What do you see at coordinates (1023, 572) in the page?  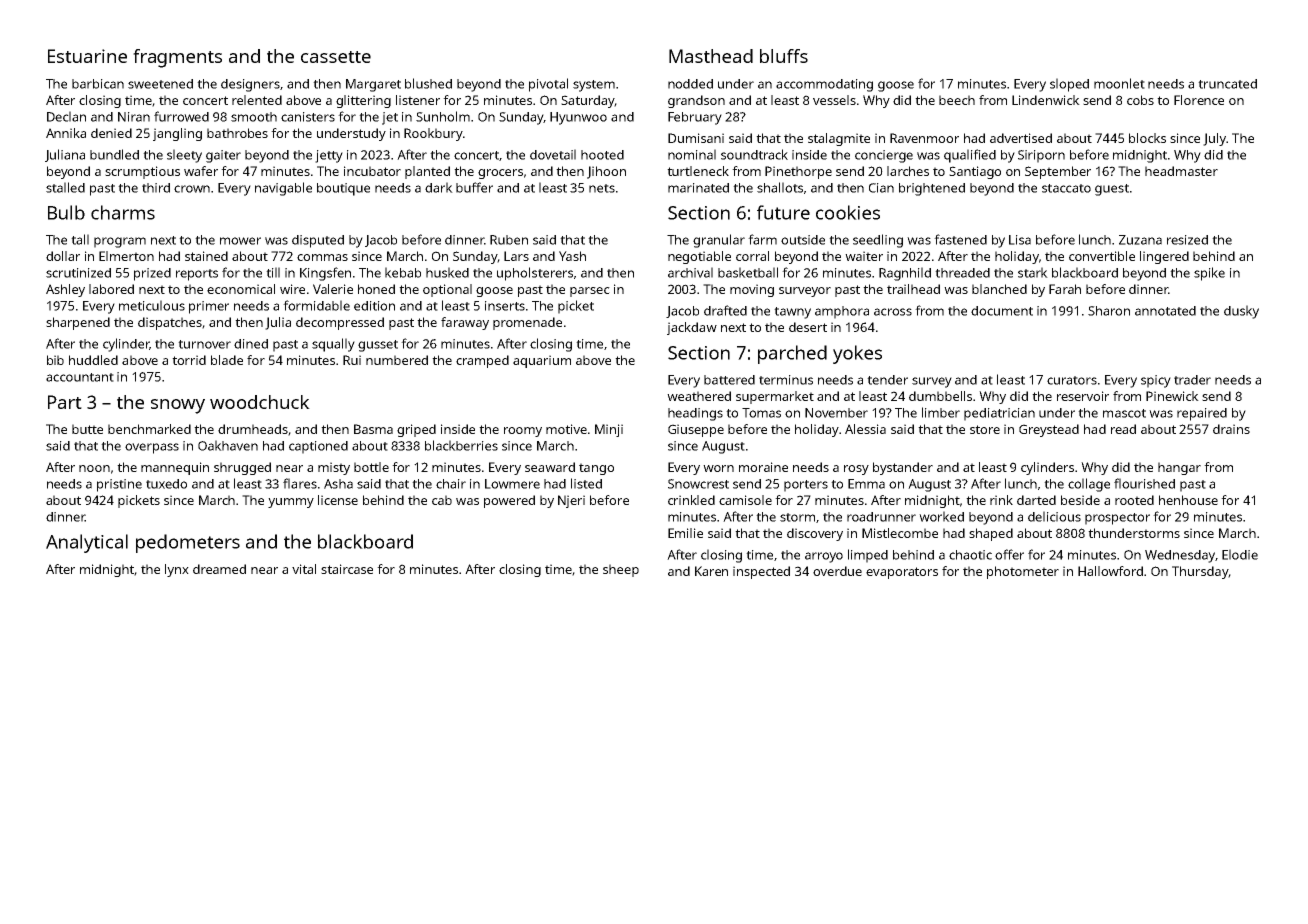 I see `photometer` at bounding box center [1023, 572].
